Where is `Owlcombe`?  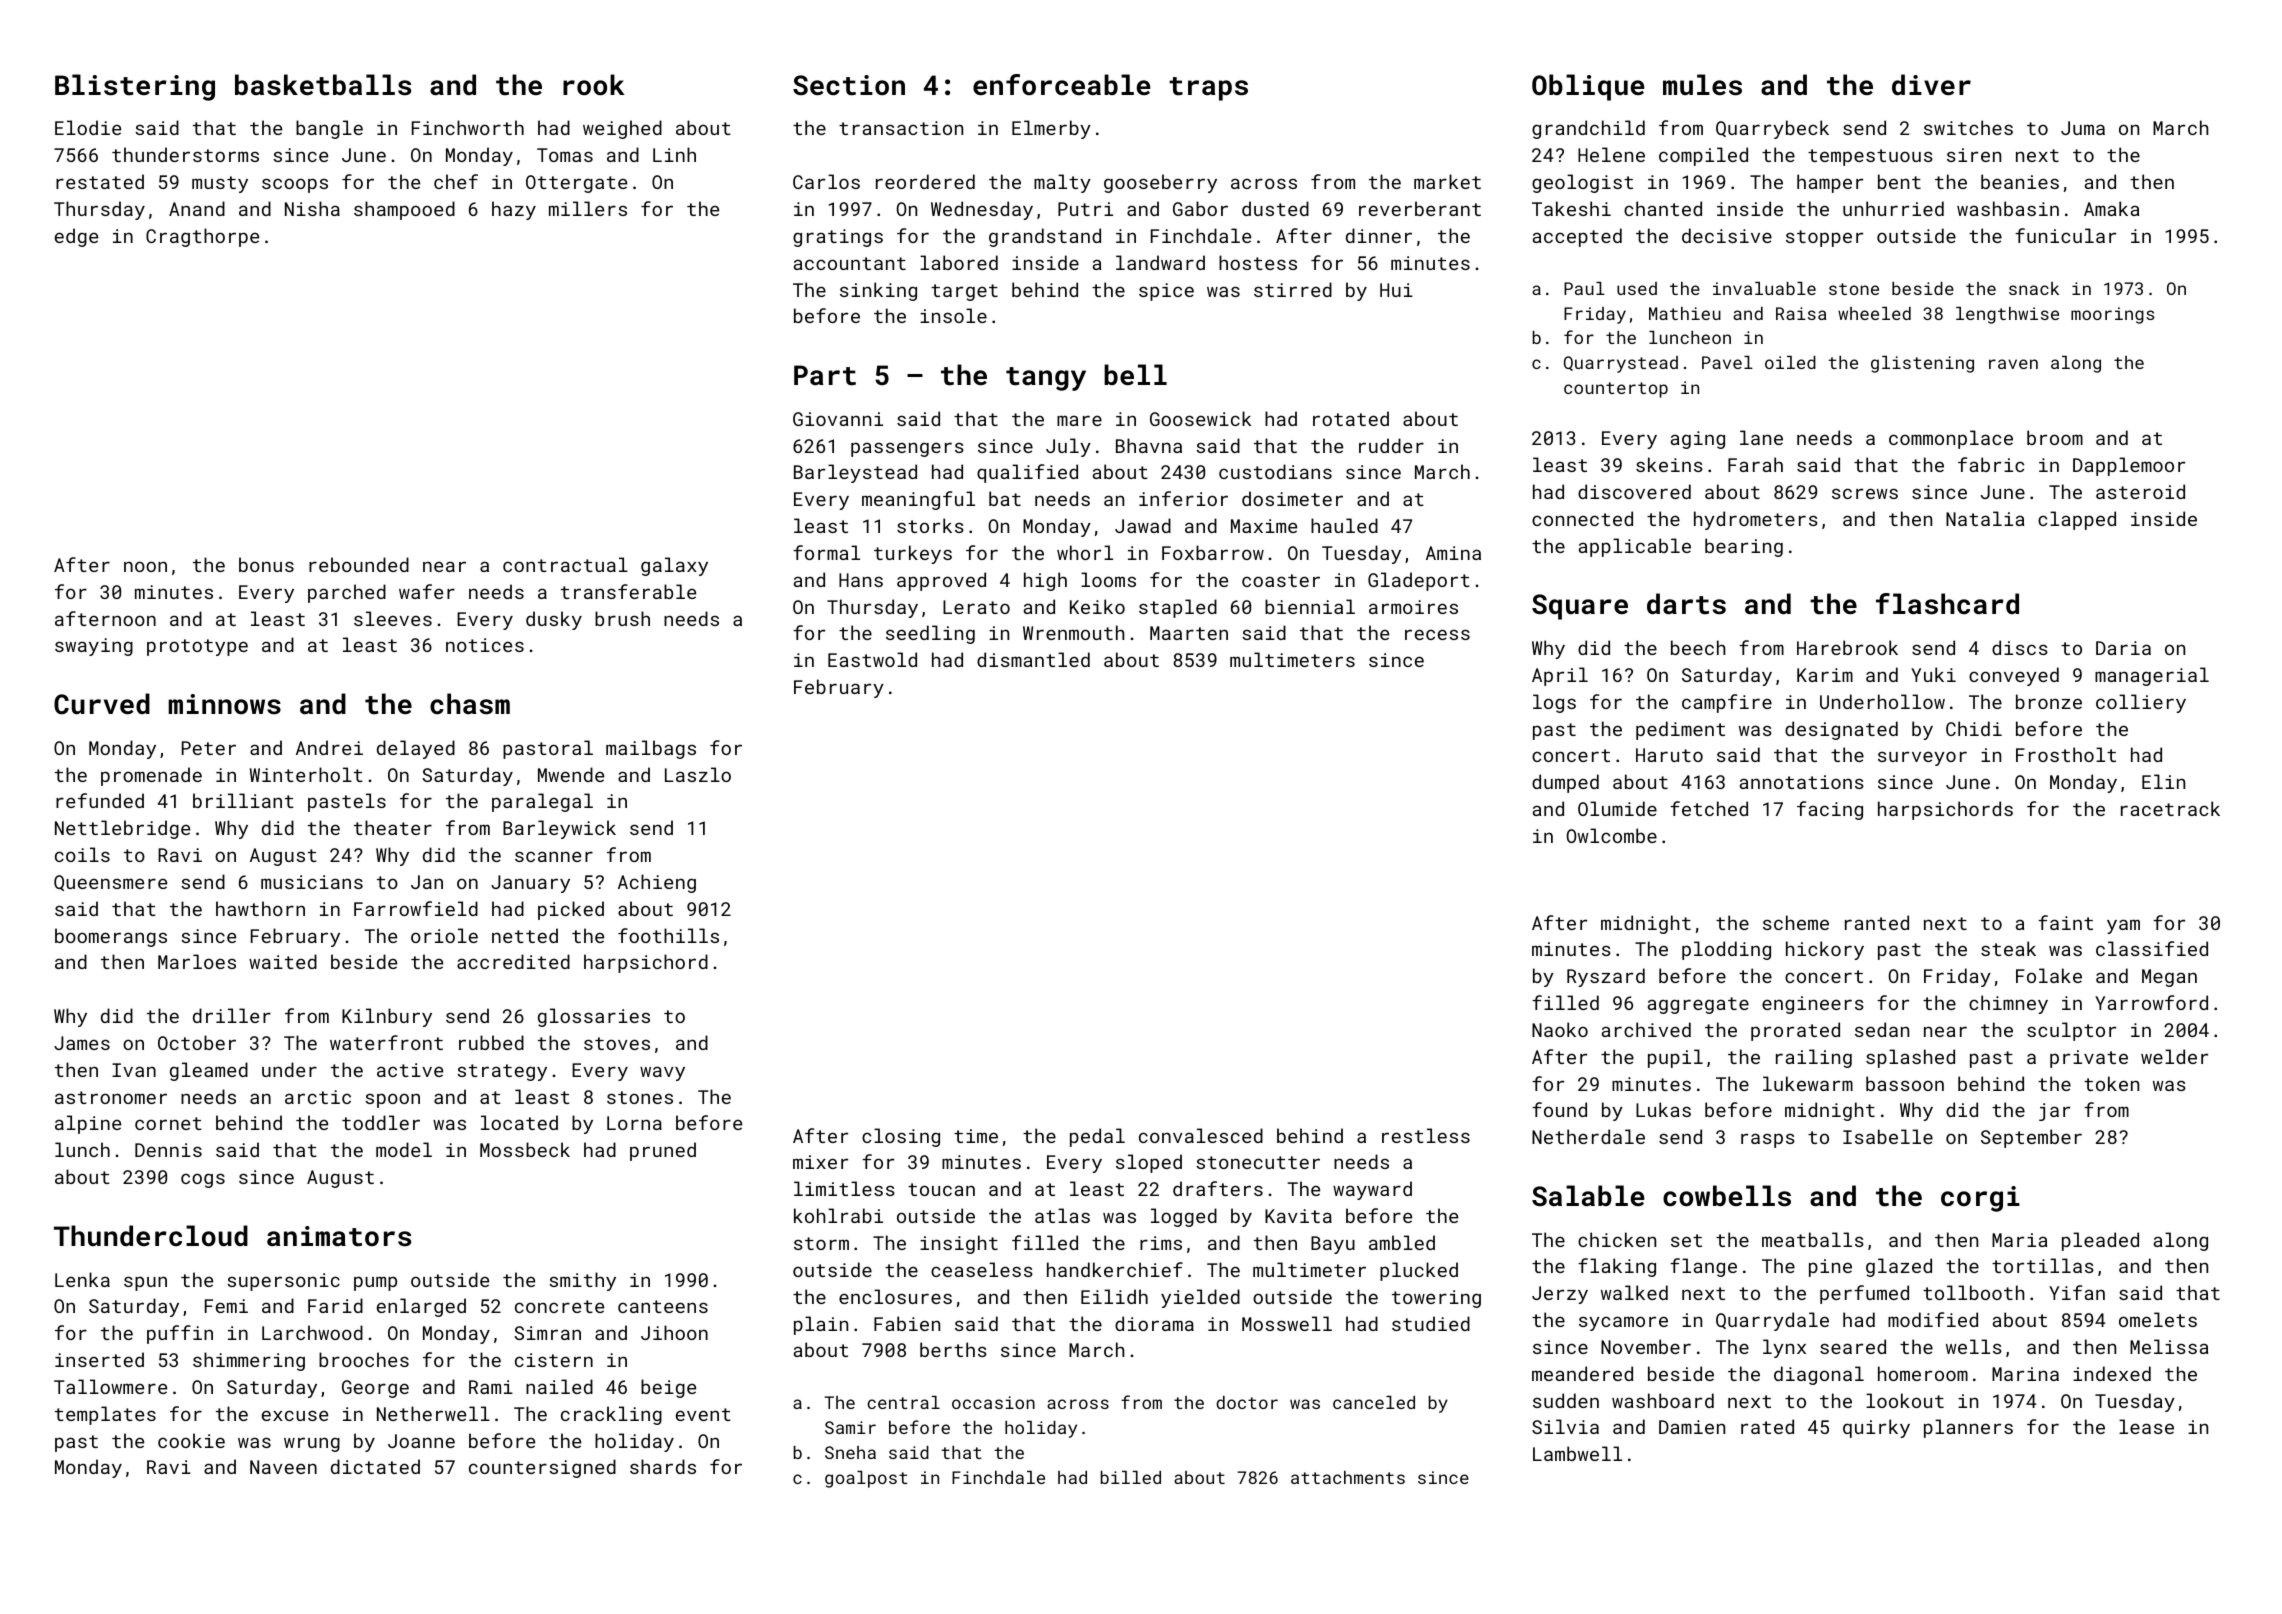 Owlcombe is located at coordinates (1612, 835).
